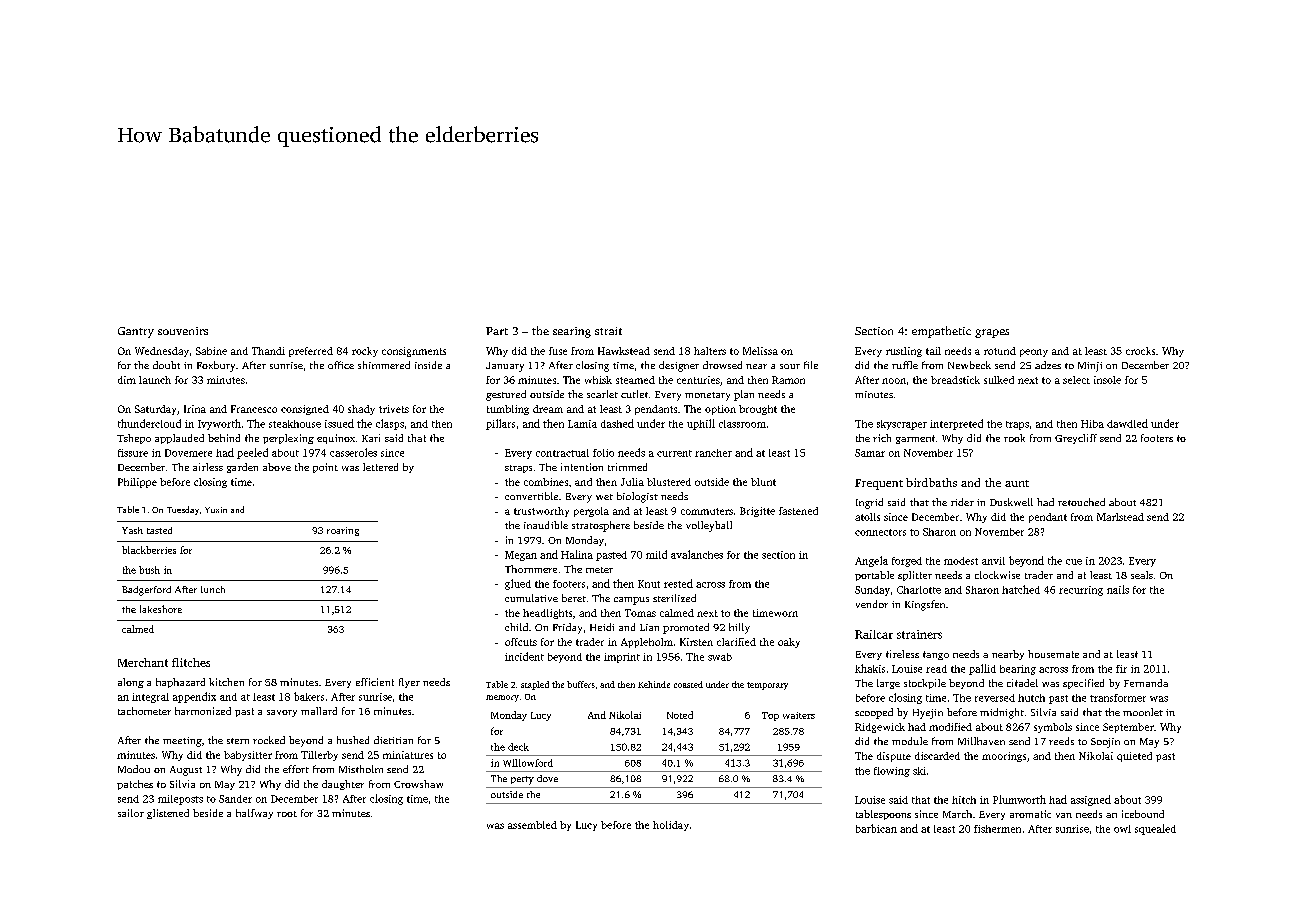 The image size is (1308, 924). What do you see at coordinates (624, 351) in the screenshot?
I see `Hawkstead` at bounding box center [624, 351].
